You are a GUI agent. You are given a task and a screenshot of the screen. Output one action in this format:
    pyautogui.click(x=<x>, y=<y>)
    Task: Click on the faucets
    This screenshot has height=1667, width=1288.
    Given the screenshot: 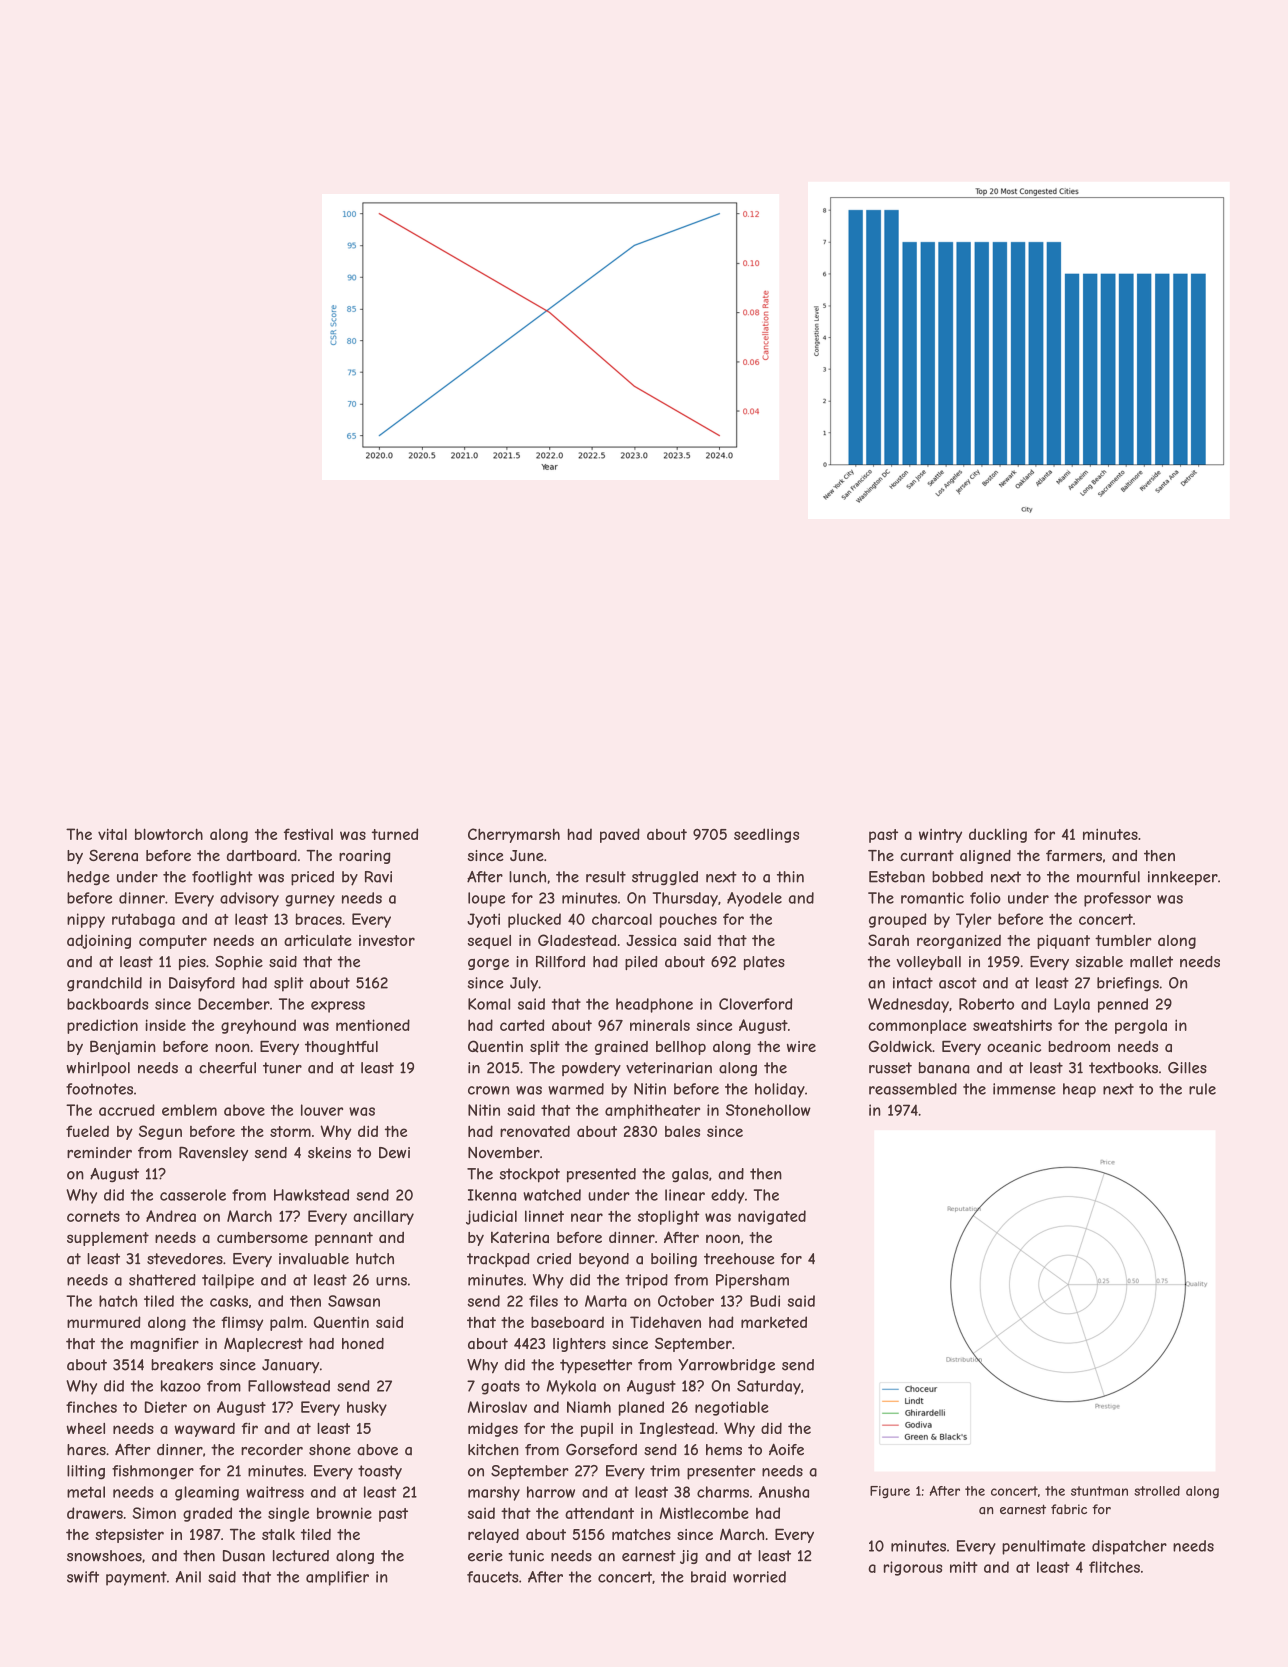 What is the action you would take?
    pyautogui.click(x=493, y=1577)
